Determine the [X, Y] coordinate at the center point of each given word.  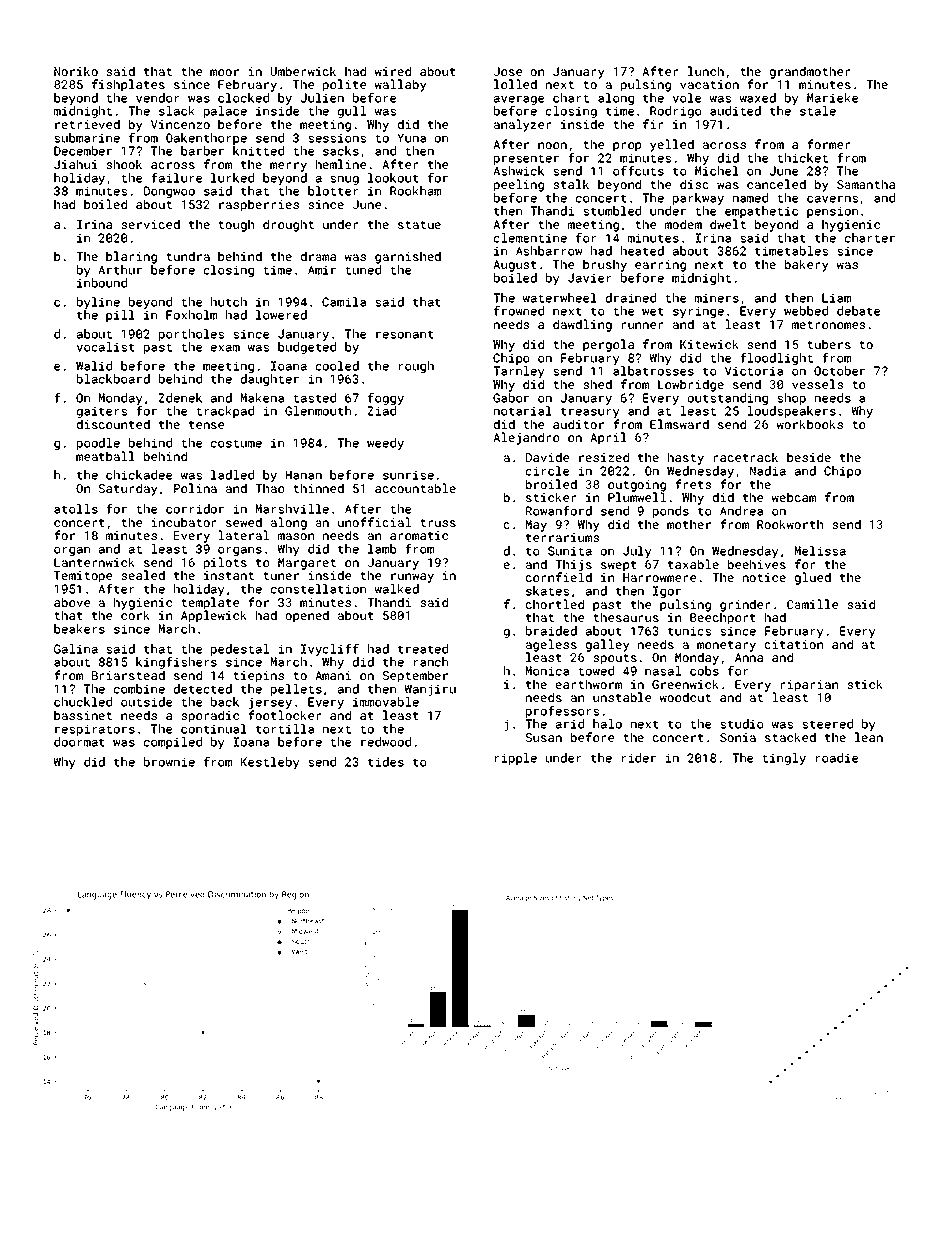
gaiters [102, 412]
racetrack [746, 457]
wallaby [400, 85]
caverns [832, 199]
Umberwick [303, 71]
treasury [590, 412]
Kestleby [270, 763]
